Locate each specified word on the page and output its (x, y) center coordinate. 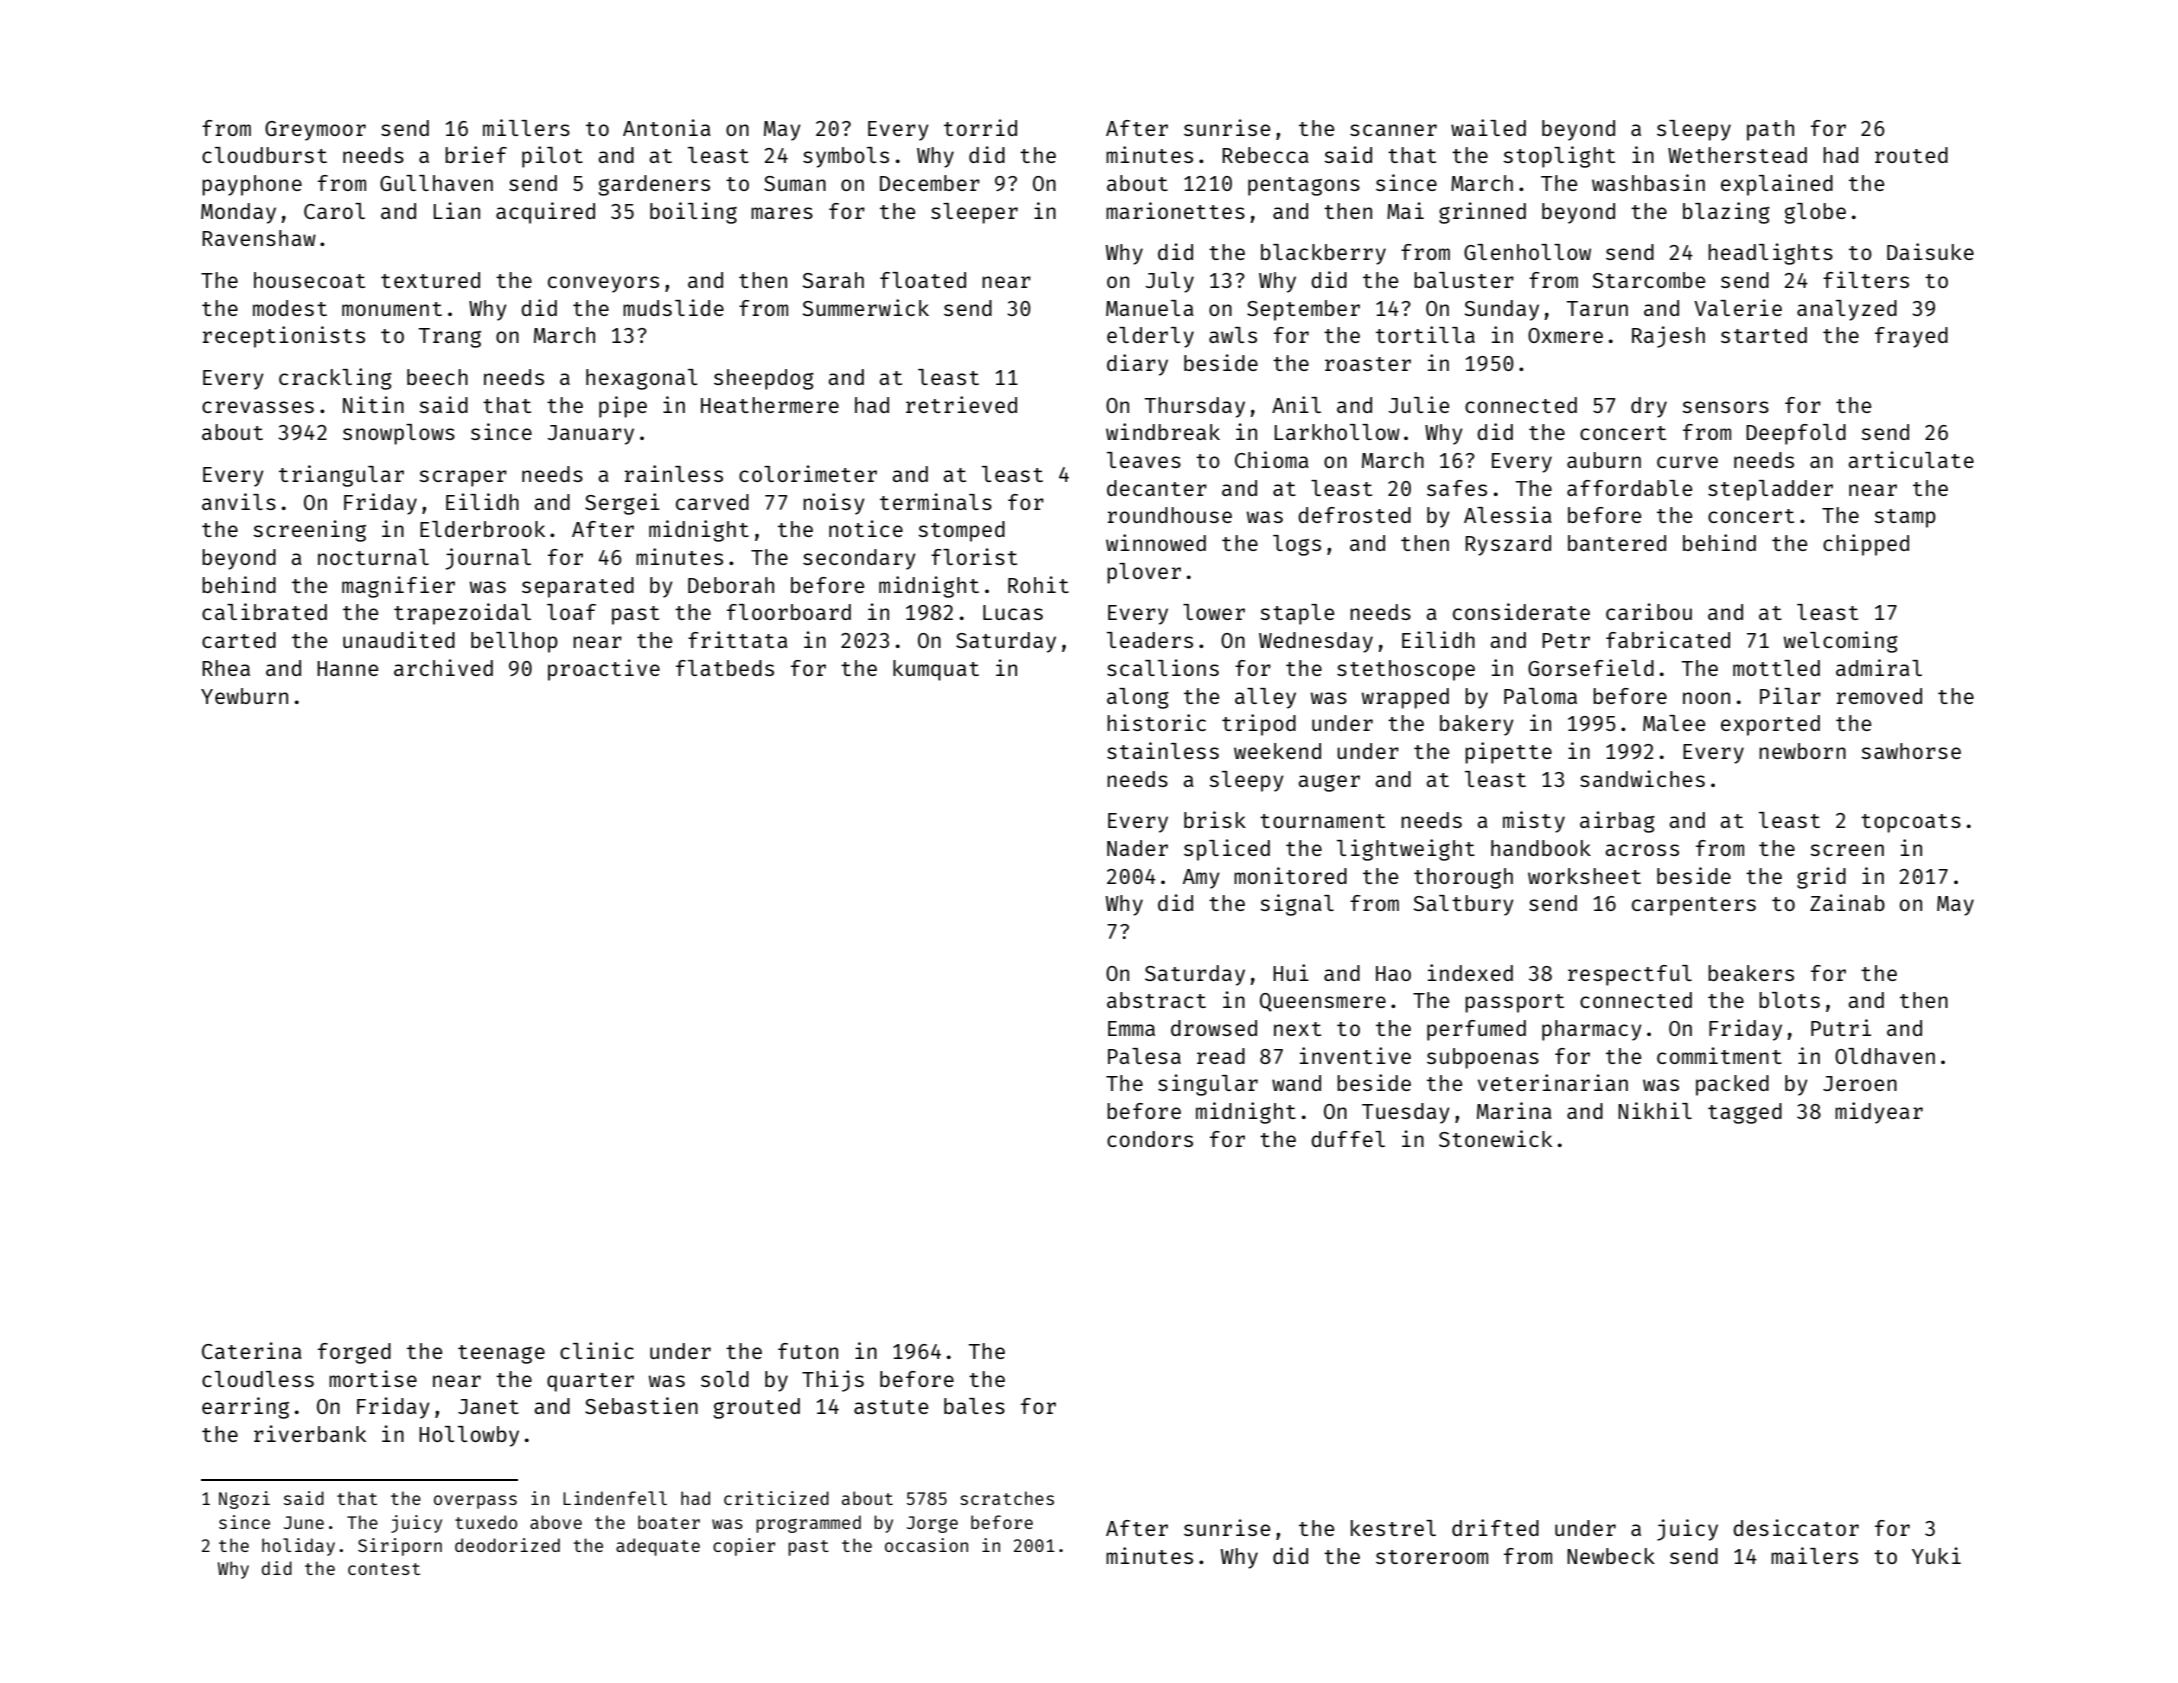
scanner (1393, 130)
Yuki (1936, 1555)
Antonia (667, 127)
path (1770, 130)
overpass (475, 1502)
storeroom (1432, 1557)
